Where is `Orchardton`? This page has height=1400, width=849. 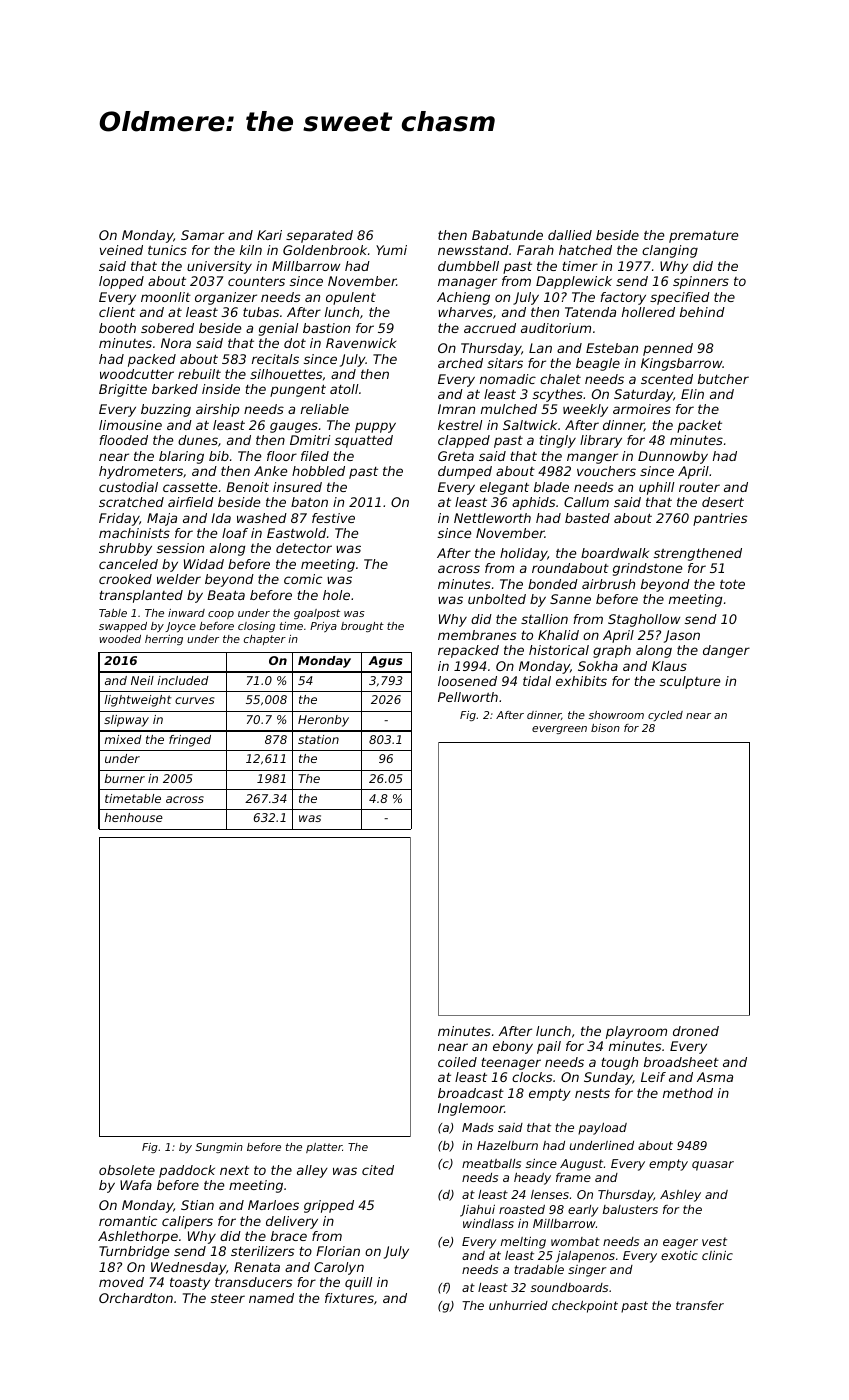 Orchardton is located at coordinates (136, 1298).
